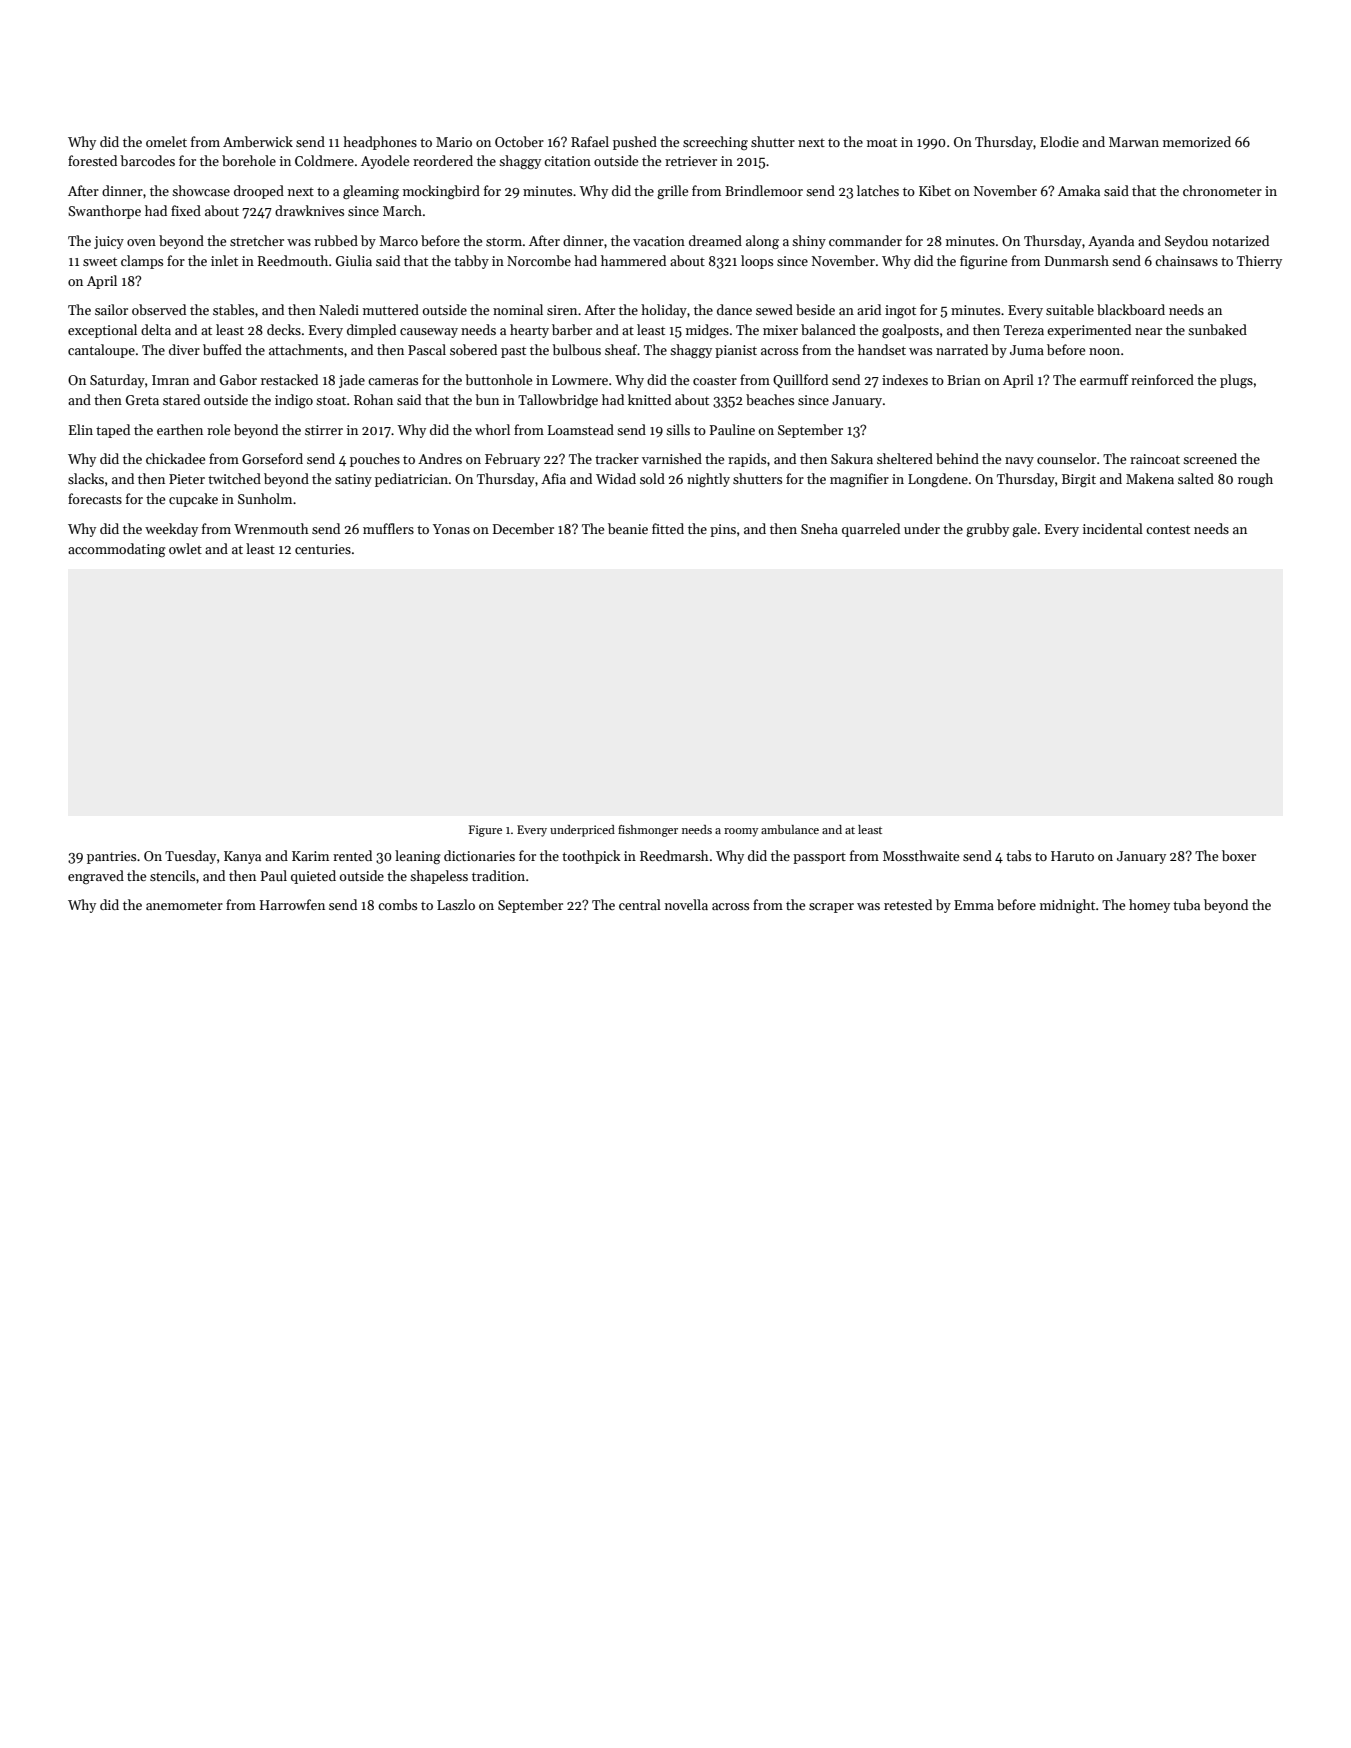 This image has height=1748, width=1351. I want to click on passport, so click(819, 858).
